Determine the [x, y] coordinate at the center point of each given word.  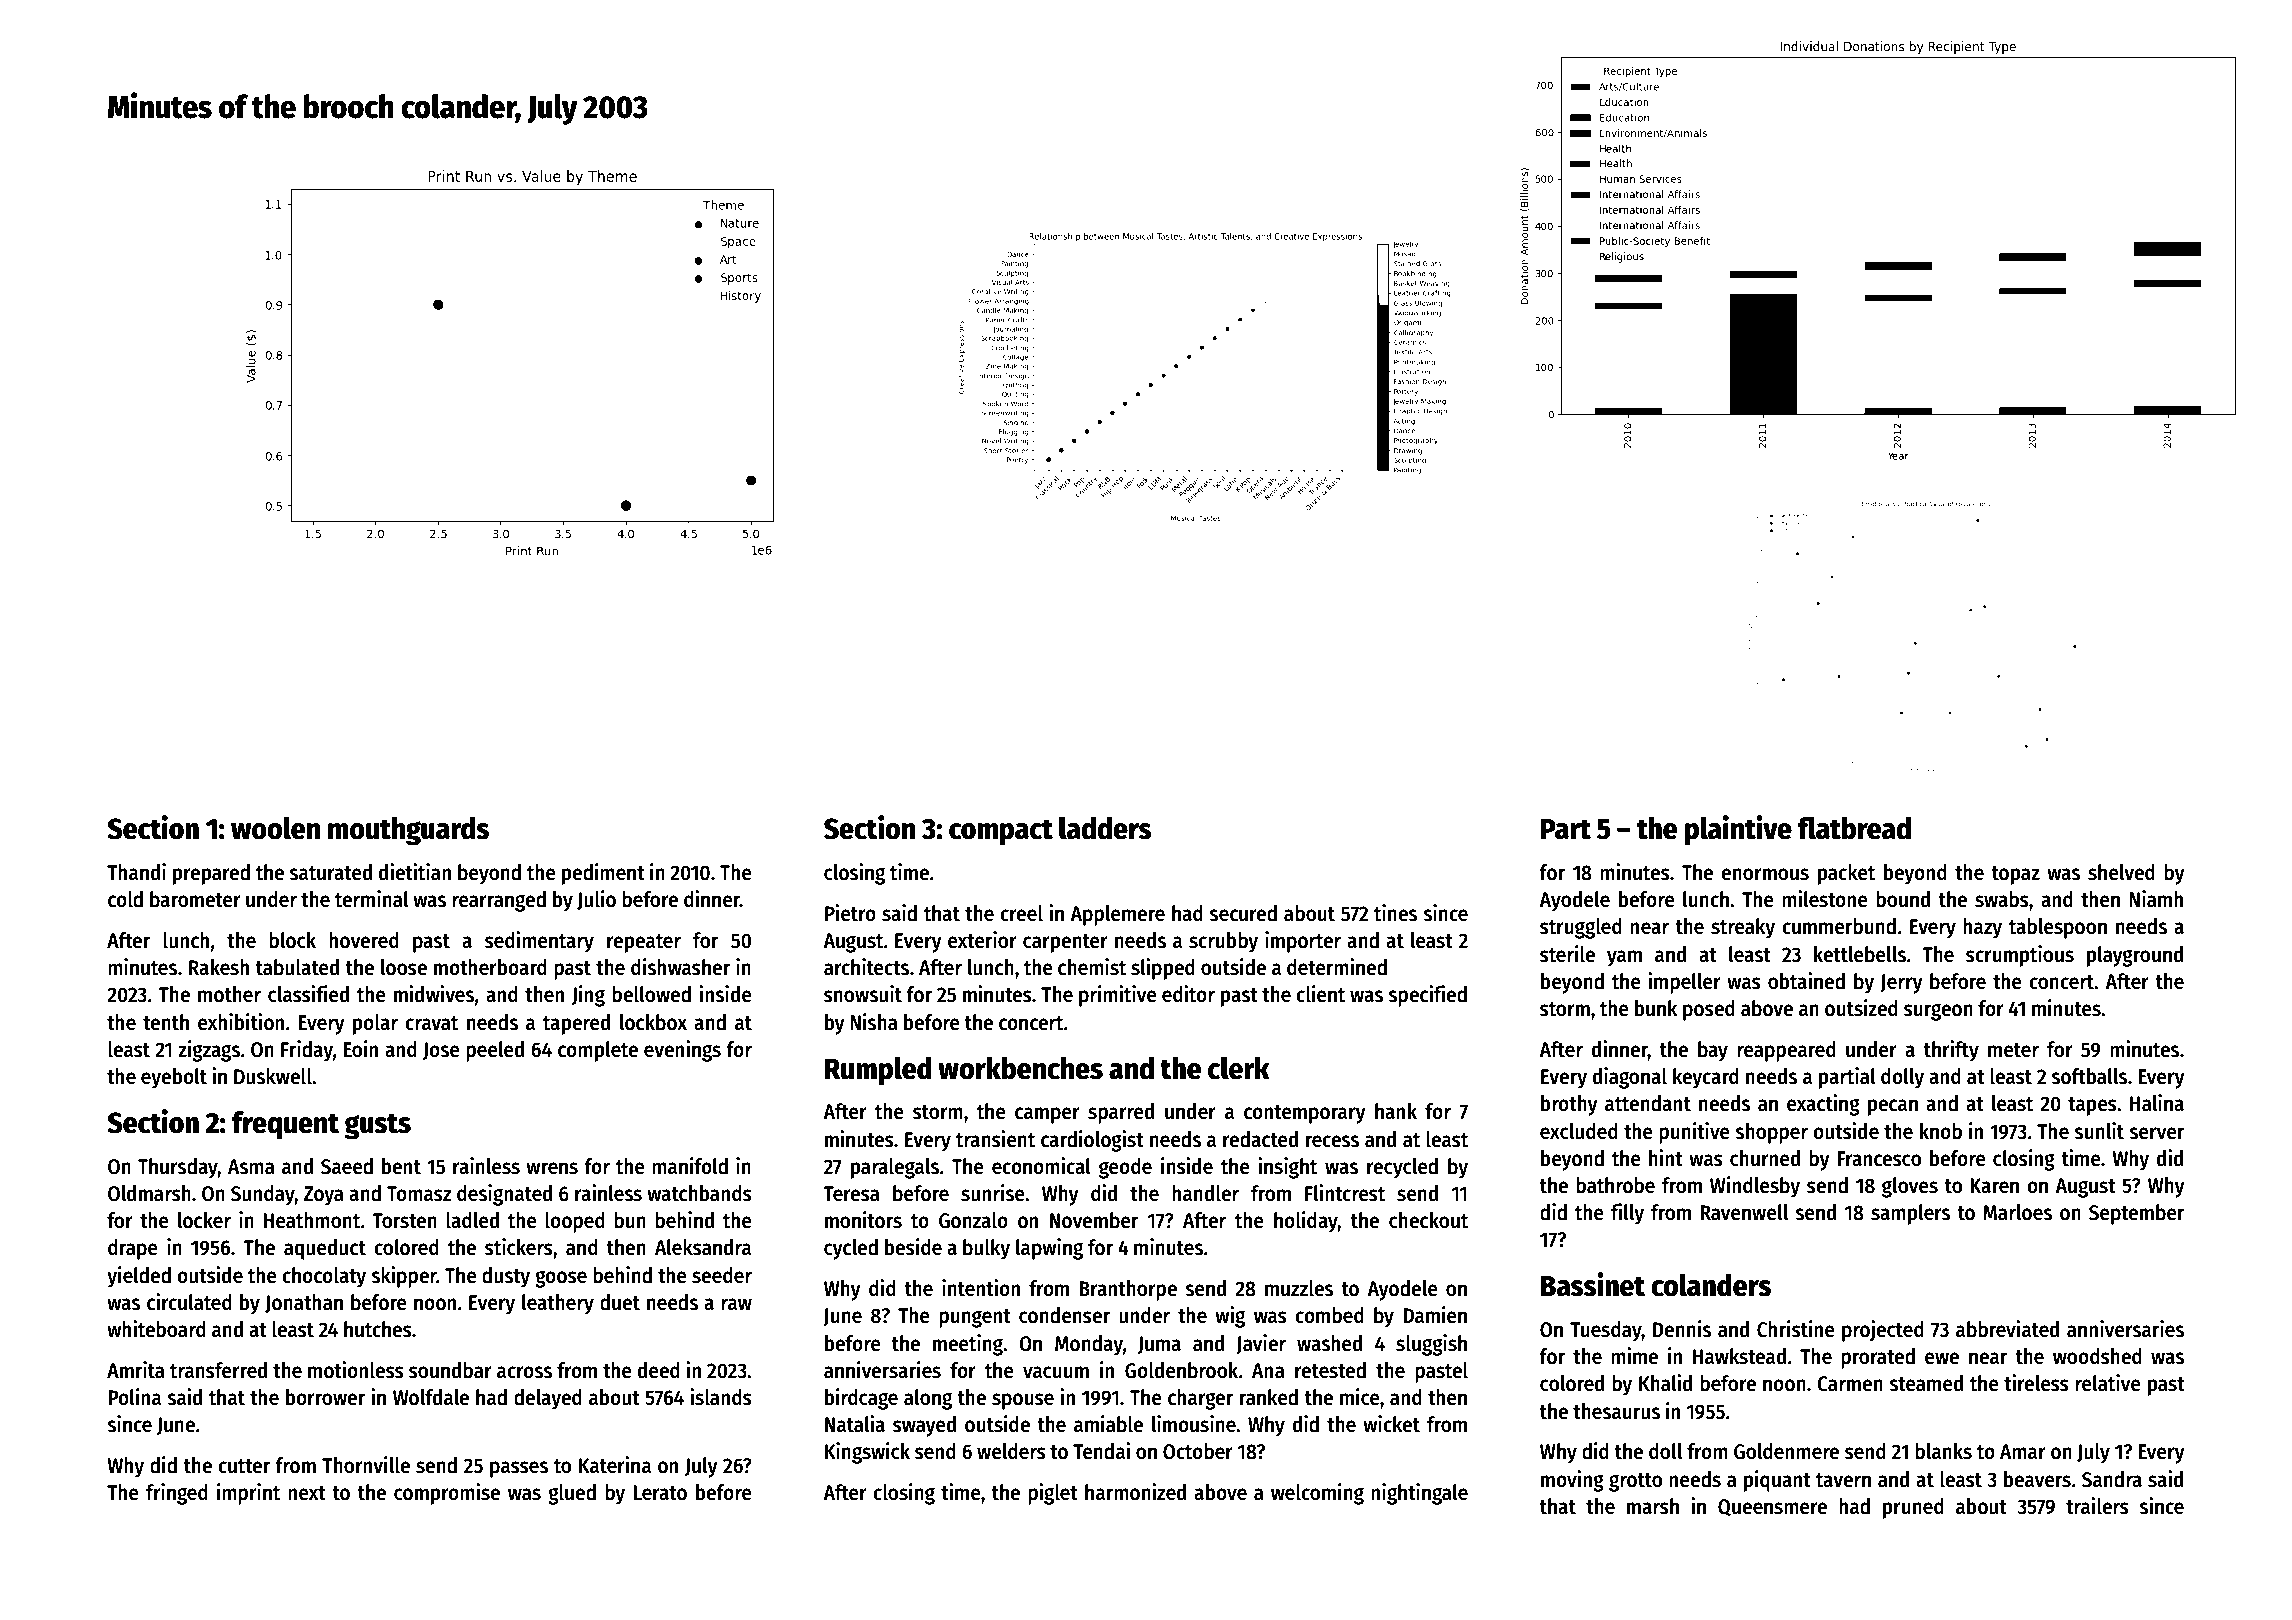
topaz [2015, 875]
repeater [644, 943]
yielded [139, 1277]
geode [1125, 1168]
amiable [1108, 1424]
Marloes [2017, 1212]
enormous [1765, 874]
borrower [325, 1397]
